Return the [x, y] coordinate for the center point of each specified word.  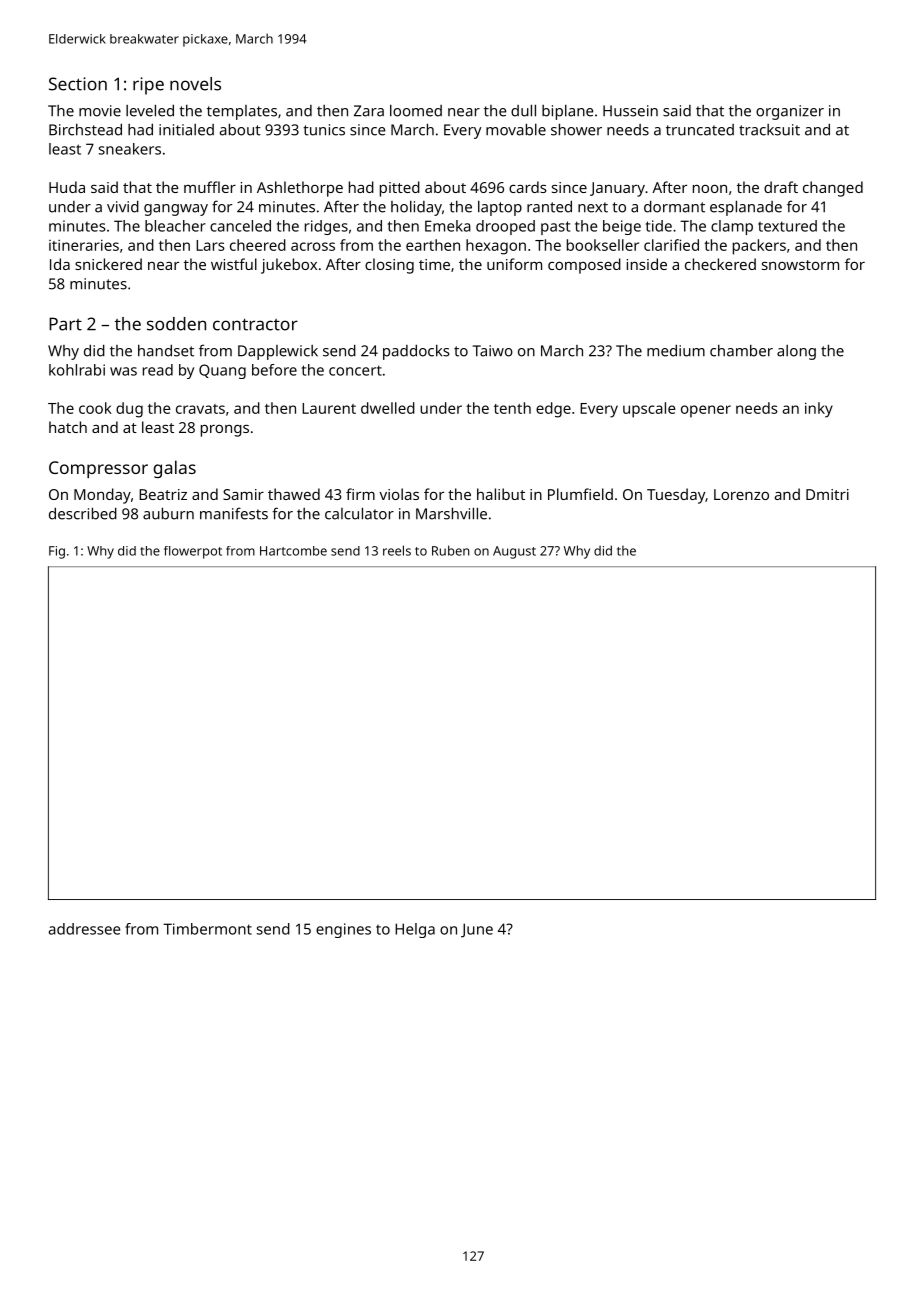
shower [576, 129]
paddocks [416, 352]
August [514, 552]
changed [833, 189]
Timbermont [207, 929]
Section [78, 84]
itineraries [84, 245]
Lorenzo [741, 494]
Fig [57, 552]
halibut [501, 494]
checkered [720, 264]
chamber [741, 351]
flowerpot [193, 552]
